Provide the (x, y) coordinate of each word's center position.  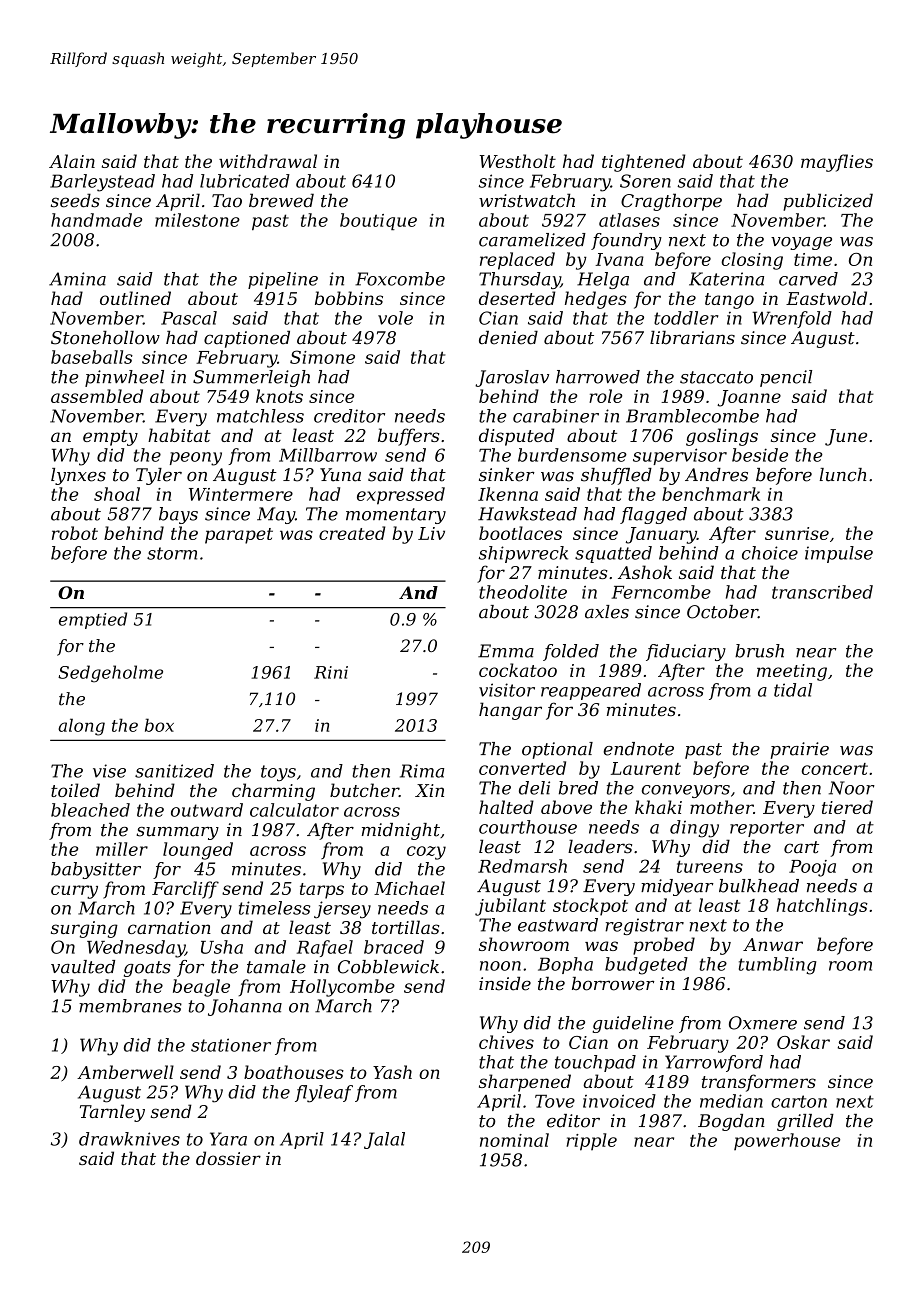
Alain (72, 161)
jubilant (510, 907)
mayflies (837, 163)
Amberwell (125, 1072)
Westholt (518, 161)
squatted (613, 554)
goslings (722, 437)
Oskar (803, 1042)
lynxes (78, 476)
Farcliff (185, 890)
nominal (514, 1140)
